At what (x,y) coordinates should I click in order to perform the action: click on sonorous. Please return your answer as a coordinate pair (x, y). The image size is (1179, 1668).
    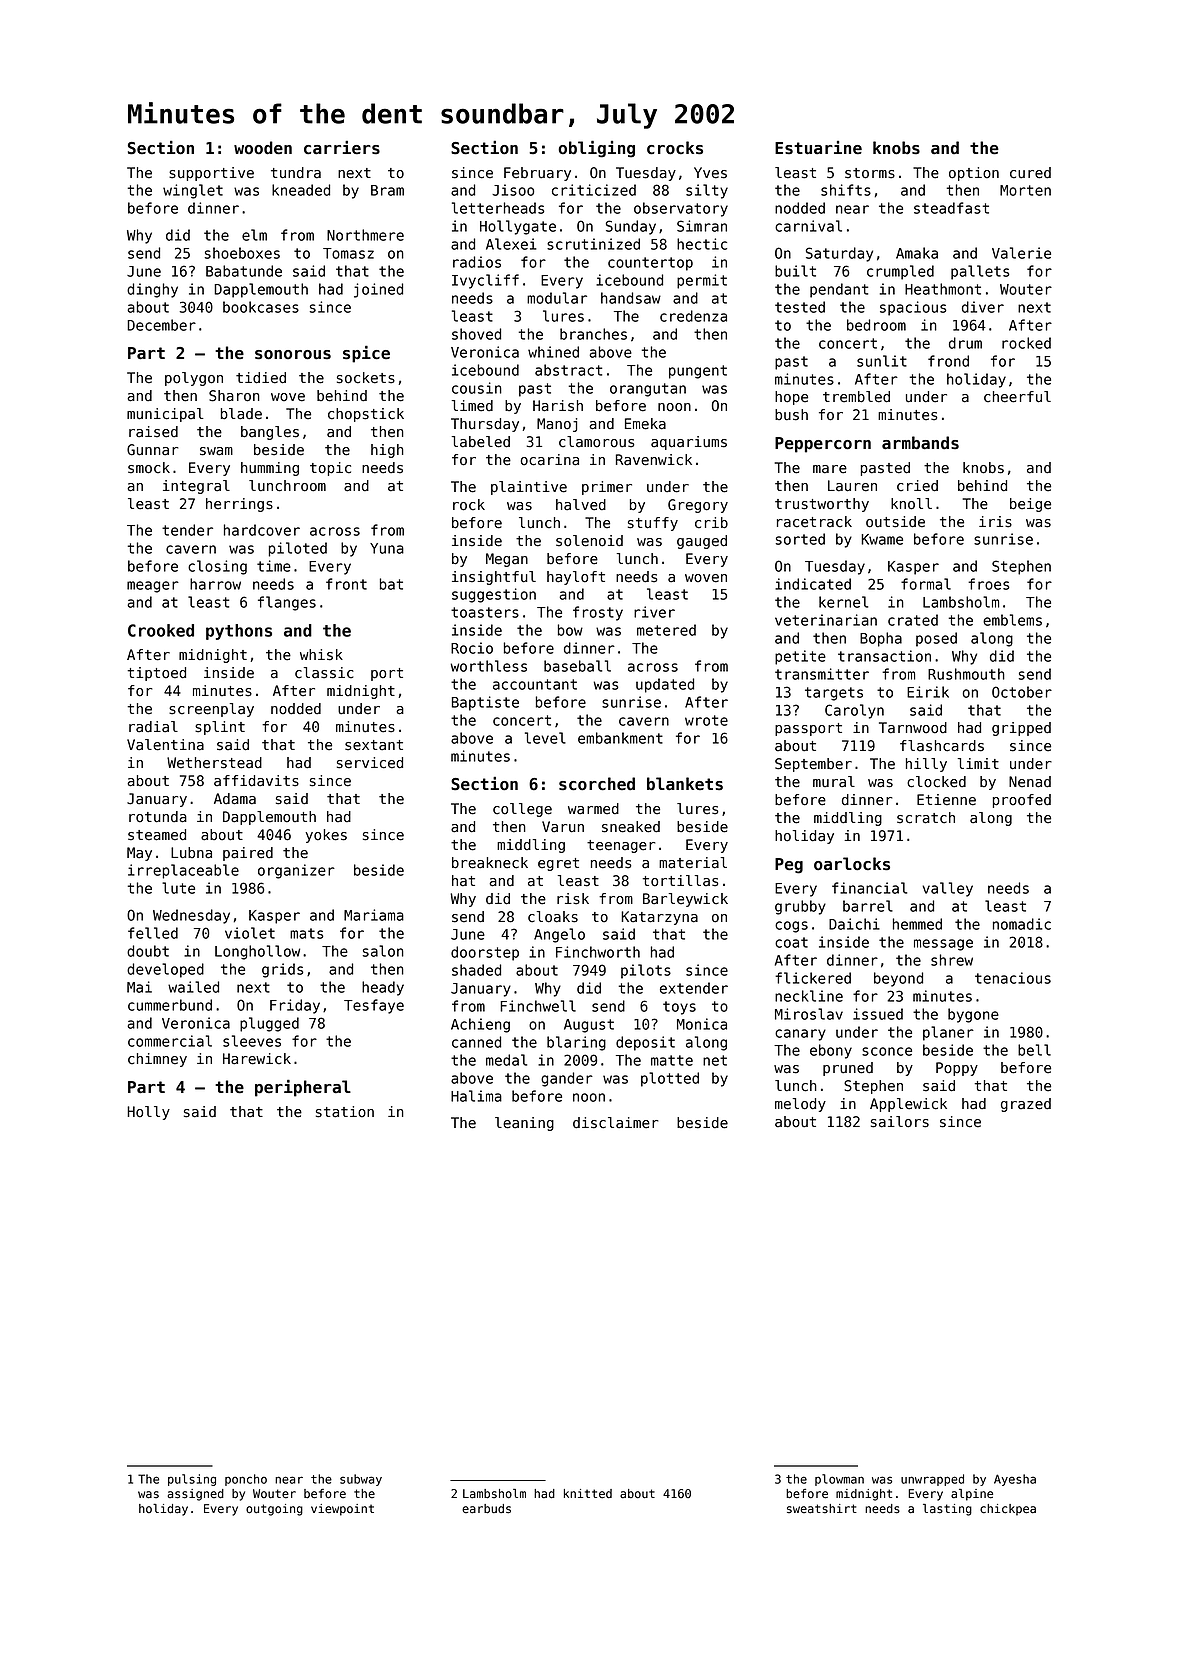
    Looking at the image, I should click on (293, 355).
